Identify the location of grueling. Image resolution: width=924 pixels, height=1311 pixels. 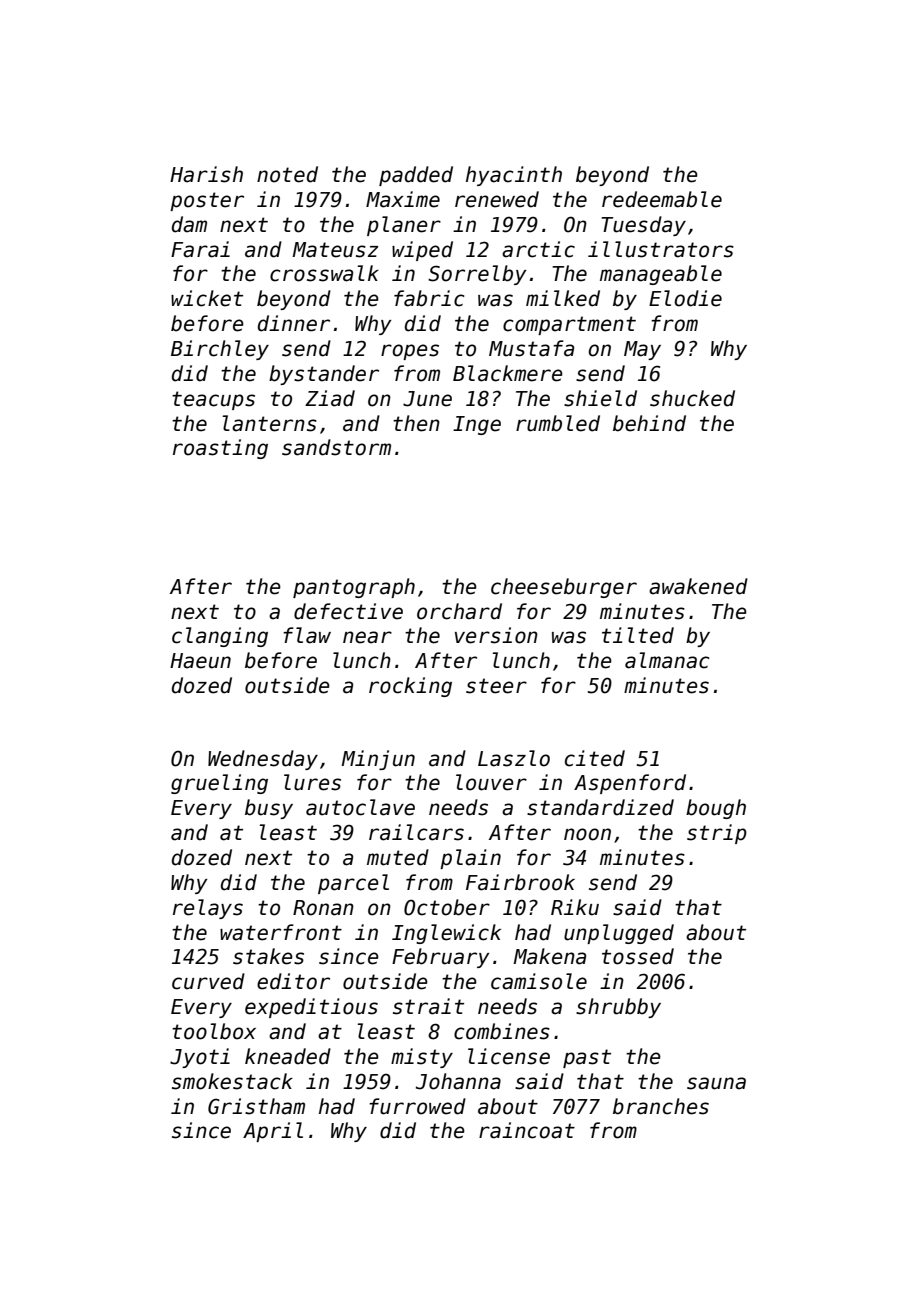
(219, 784).
